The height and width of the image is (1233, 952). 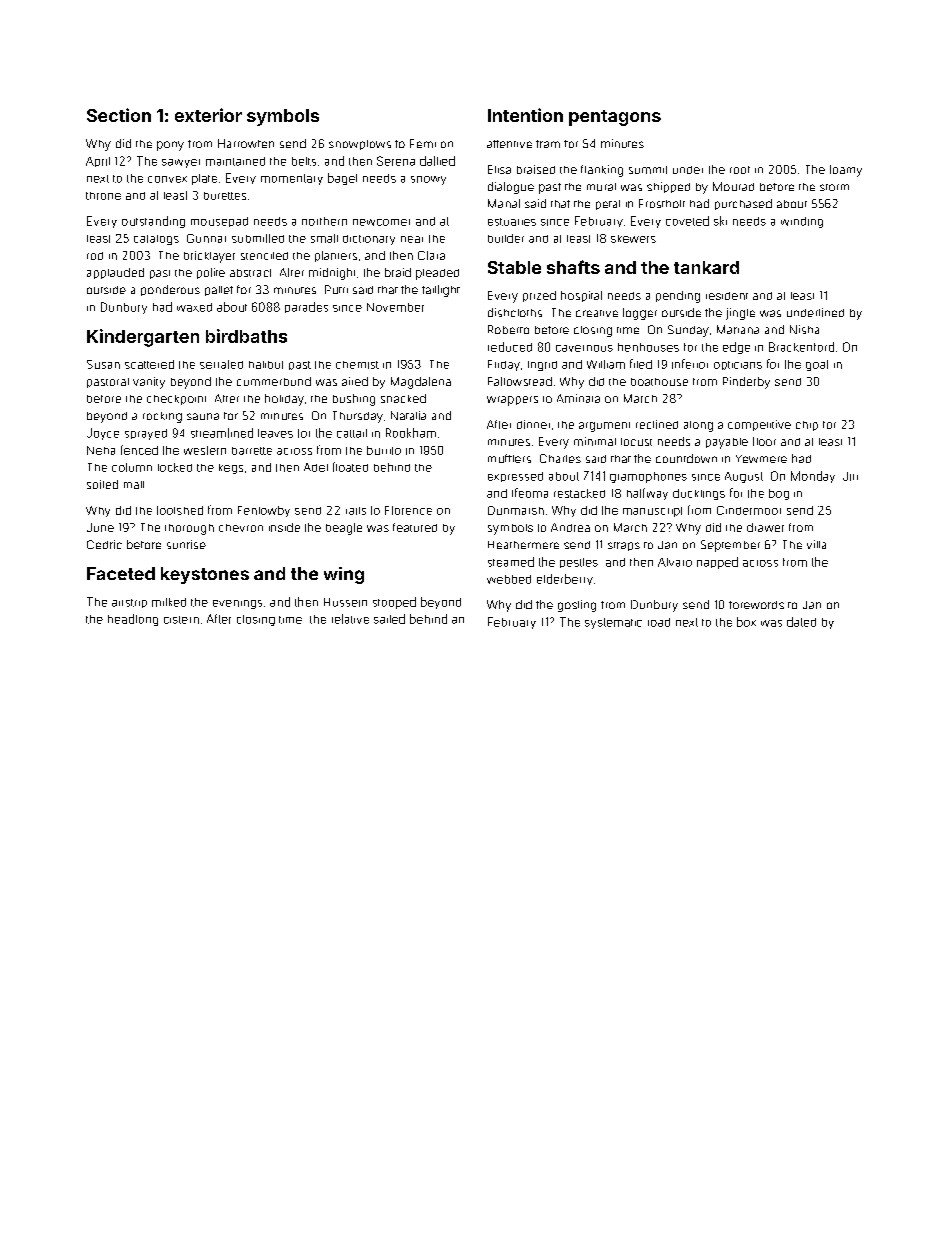 What do you see at coordinates (421, 383) in the image?
I see `Magdalena` at bounding box center [421, 383].
